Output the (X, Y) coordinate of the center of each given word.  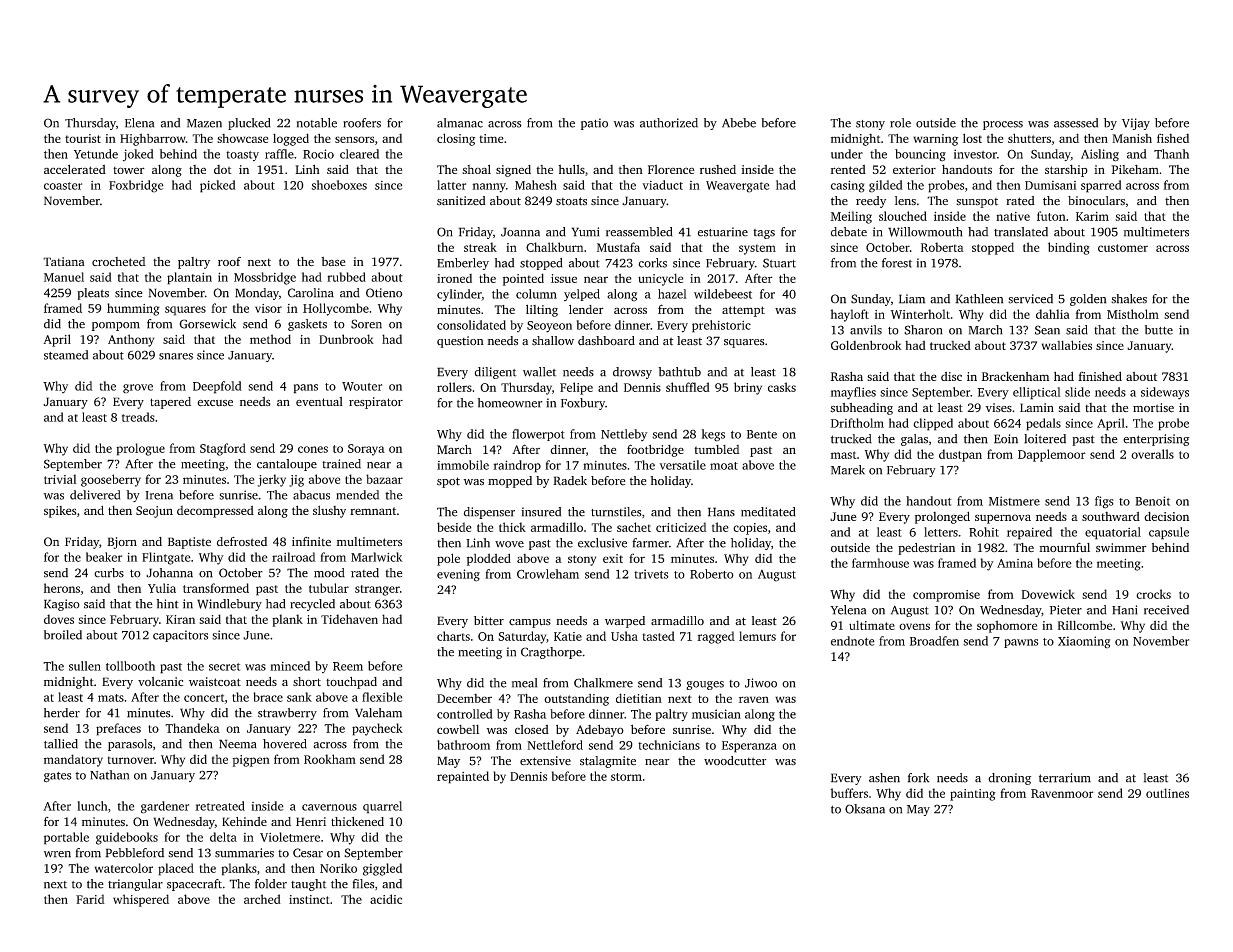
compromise (946, 596)
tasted (659, 636)
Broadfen (934, 641)
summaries (244, 853)
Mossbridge (265, 278)
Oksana (865, 809)
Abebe (739, 123)
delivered (95, 495)
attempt (743, 311)
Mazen (204, 123)
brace (268, 697)
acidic (386, 899)
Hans (721, 512)
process (1003, 125)
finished (1100, 376)
